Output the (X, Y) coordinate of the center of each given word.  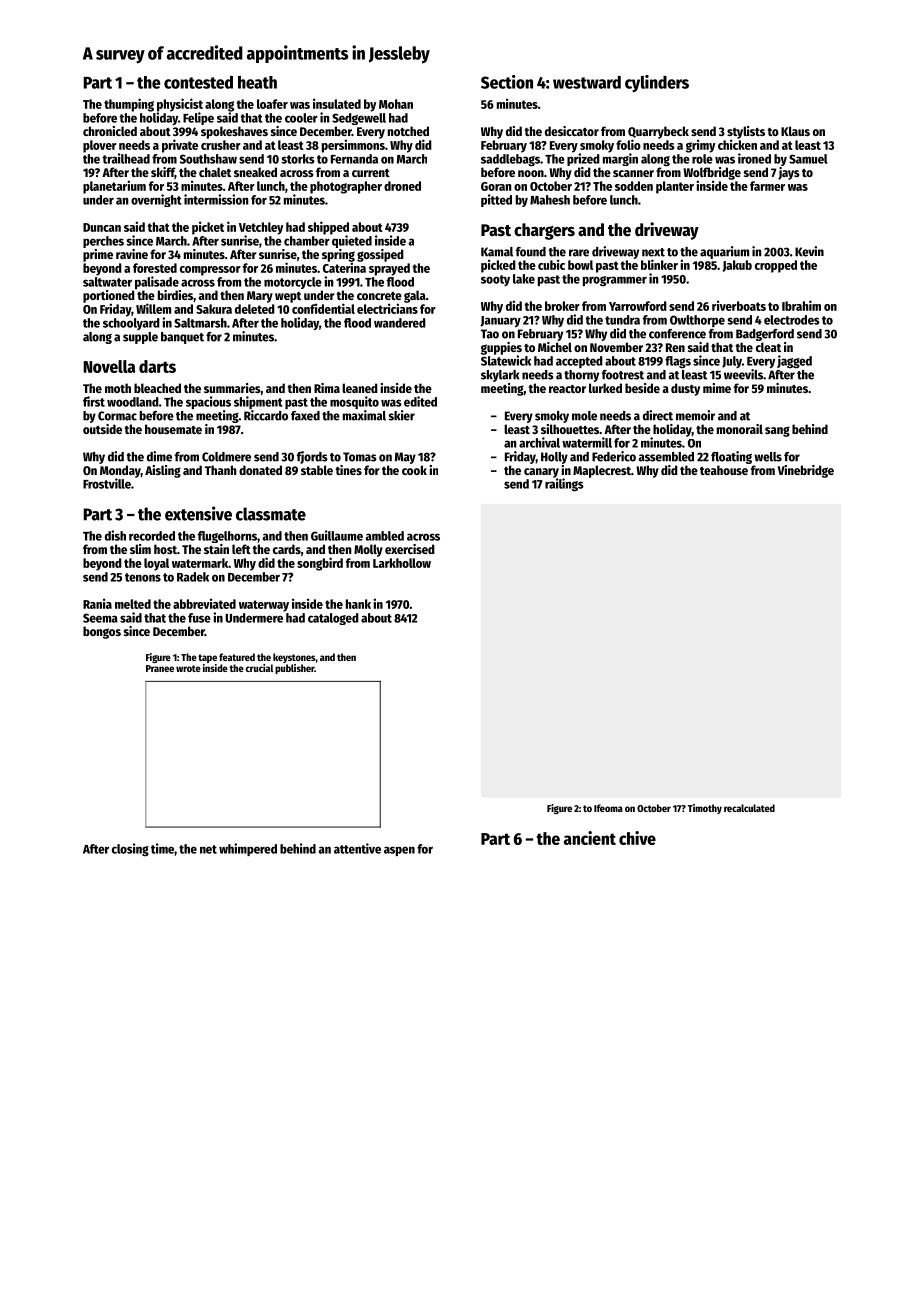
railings (564, 485)
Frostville (107, 483)
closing (130, 849)
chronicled (110, 131)
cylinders (657, 83)
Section (507, 82)
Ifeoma (608, 808)
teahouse (724, 470)
